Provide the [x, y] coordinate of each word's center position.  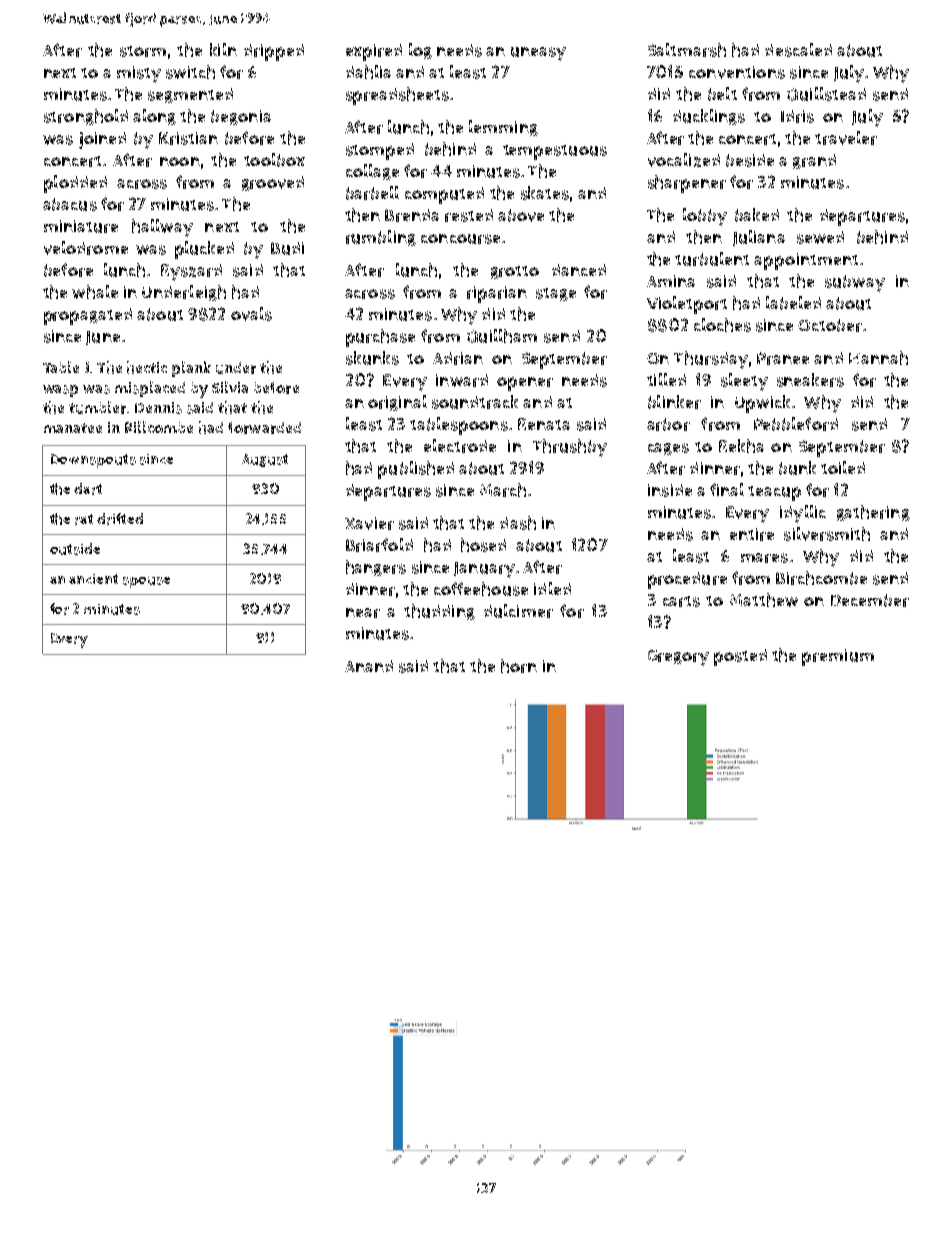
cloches [722, 325]
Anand [369, 666]
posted [740, 657]
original [397, 403]
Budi [287, 248]
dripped [274, 52]
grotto [515, 272]
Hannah [878, 358]
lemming [503, 128]
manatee [73, 428]
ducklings [709, 117]
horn [519, 666]
